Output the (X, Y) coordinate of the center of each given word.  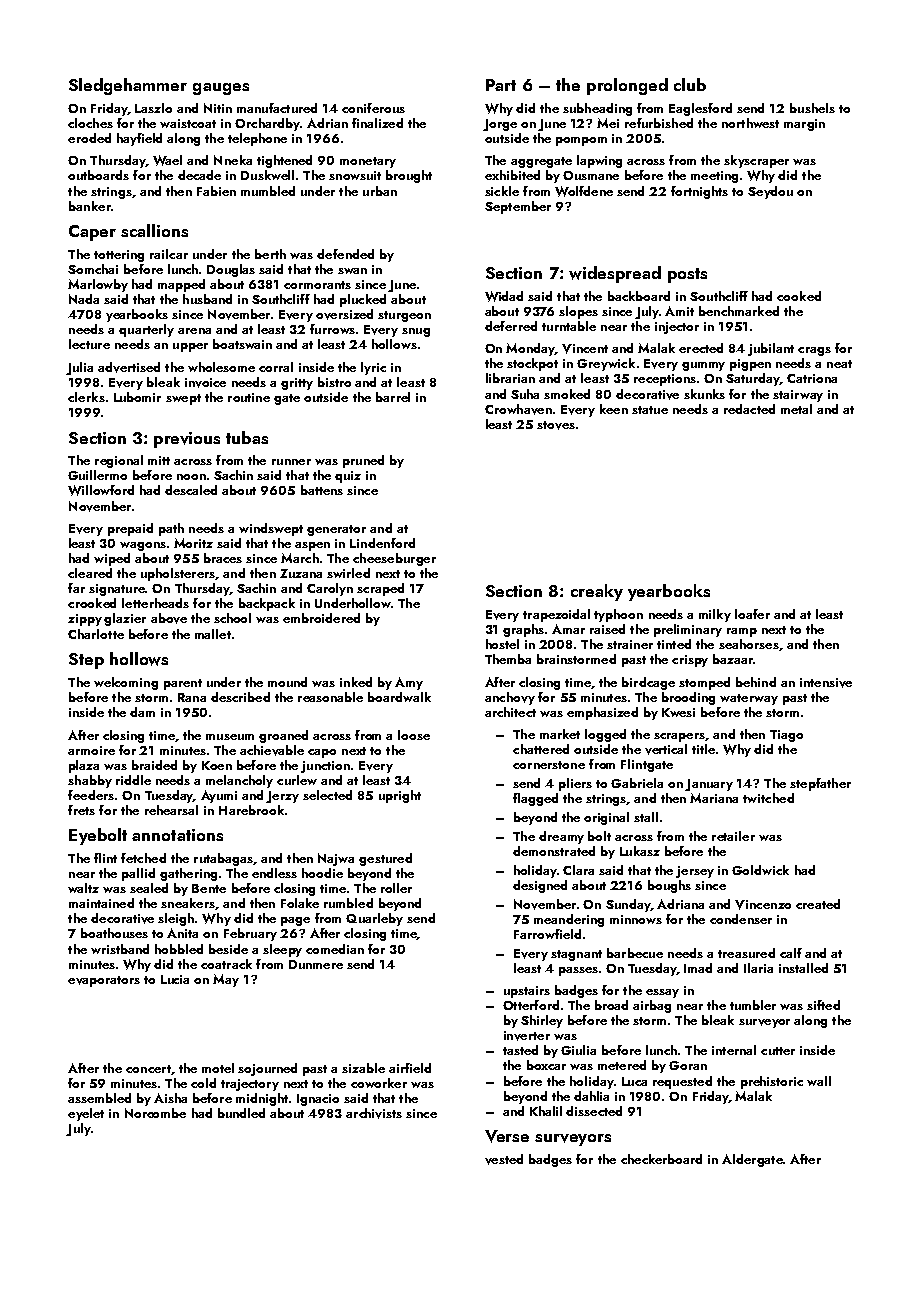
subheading (597, 109)
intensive (826, 683)
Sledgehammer (128, 86)
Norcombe (155, 1113)
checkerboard (661, 1159)
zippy (85, 620)
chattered (541, 749)
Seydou (770, 192)
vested (504, 1159)
